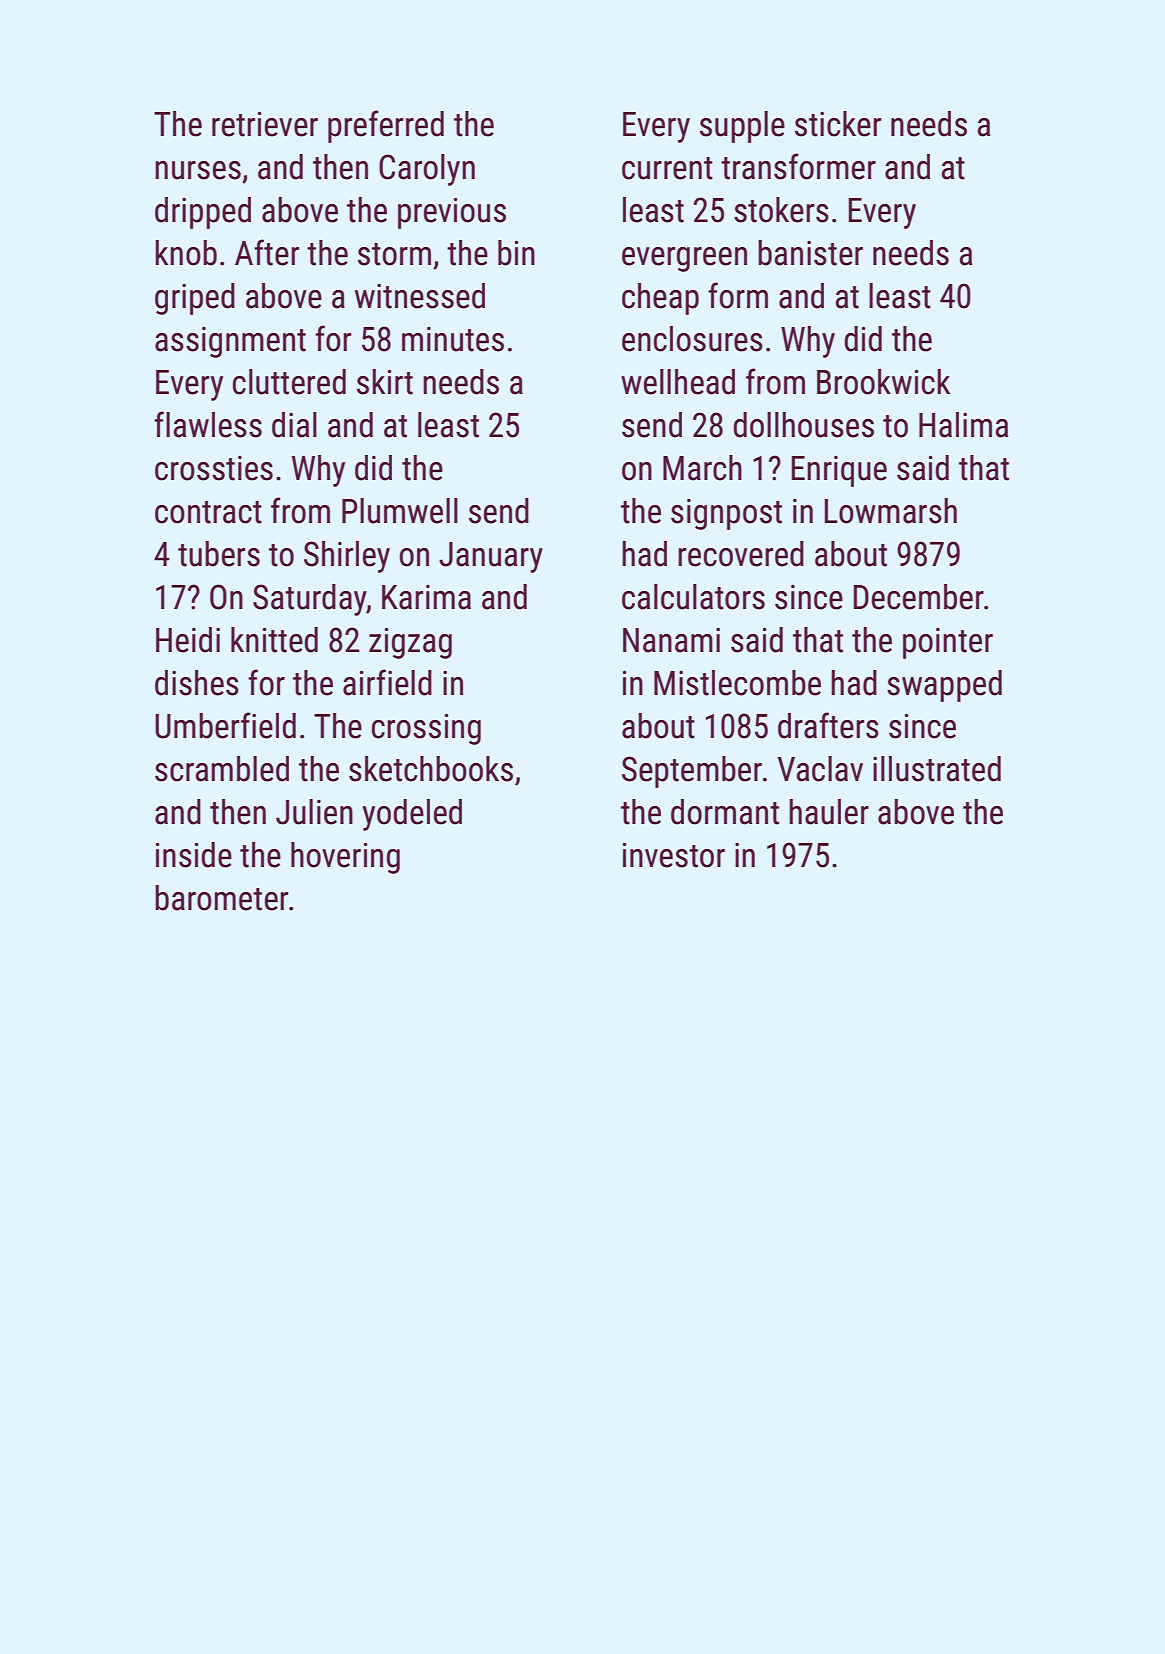 This screenshot has width=1165, height=1654. Describe the element at coordinates (963, 425) in the screenshot. I see `Halima` at that location.
